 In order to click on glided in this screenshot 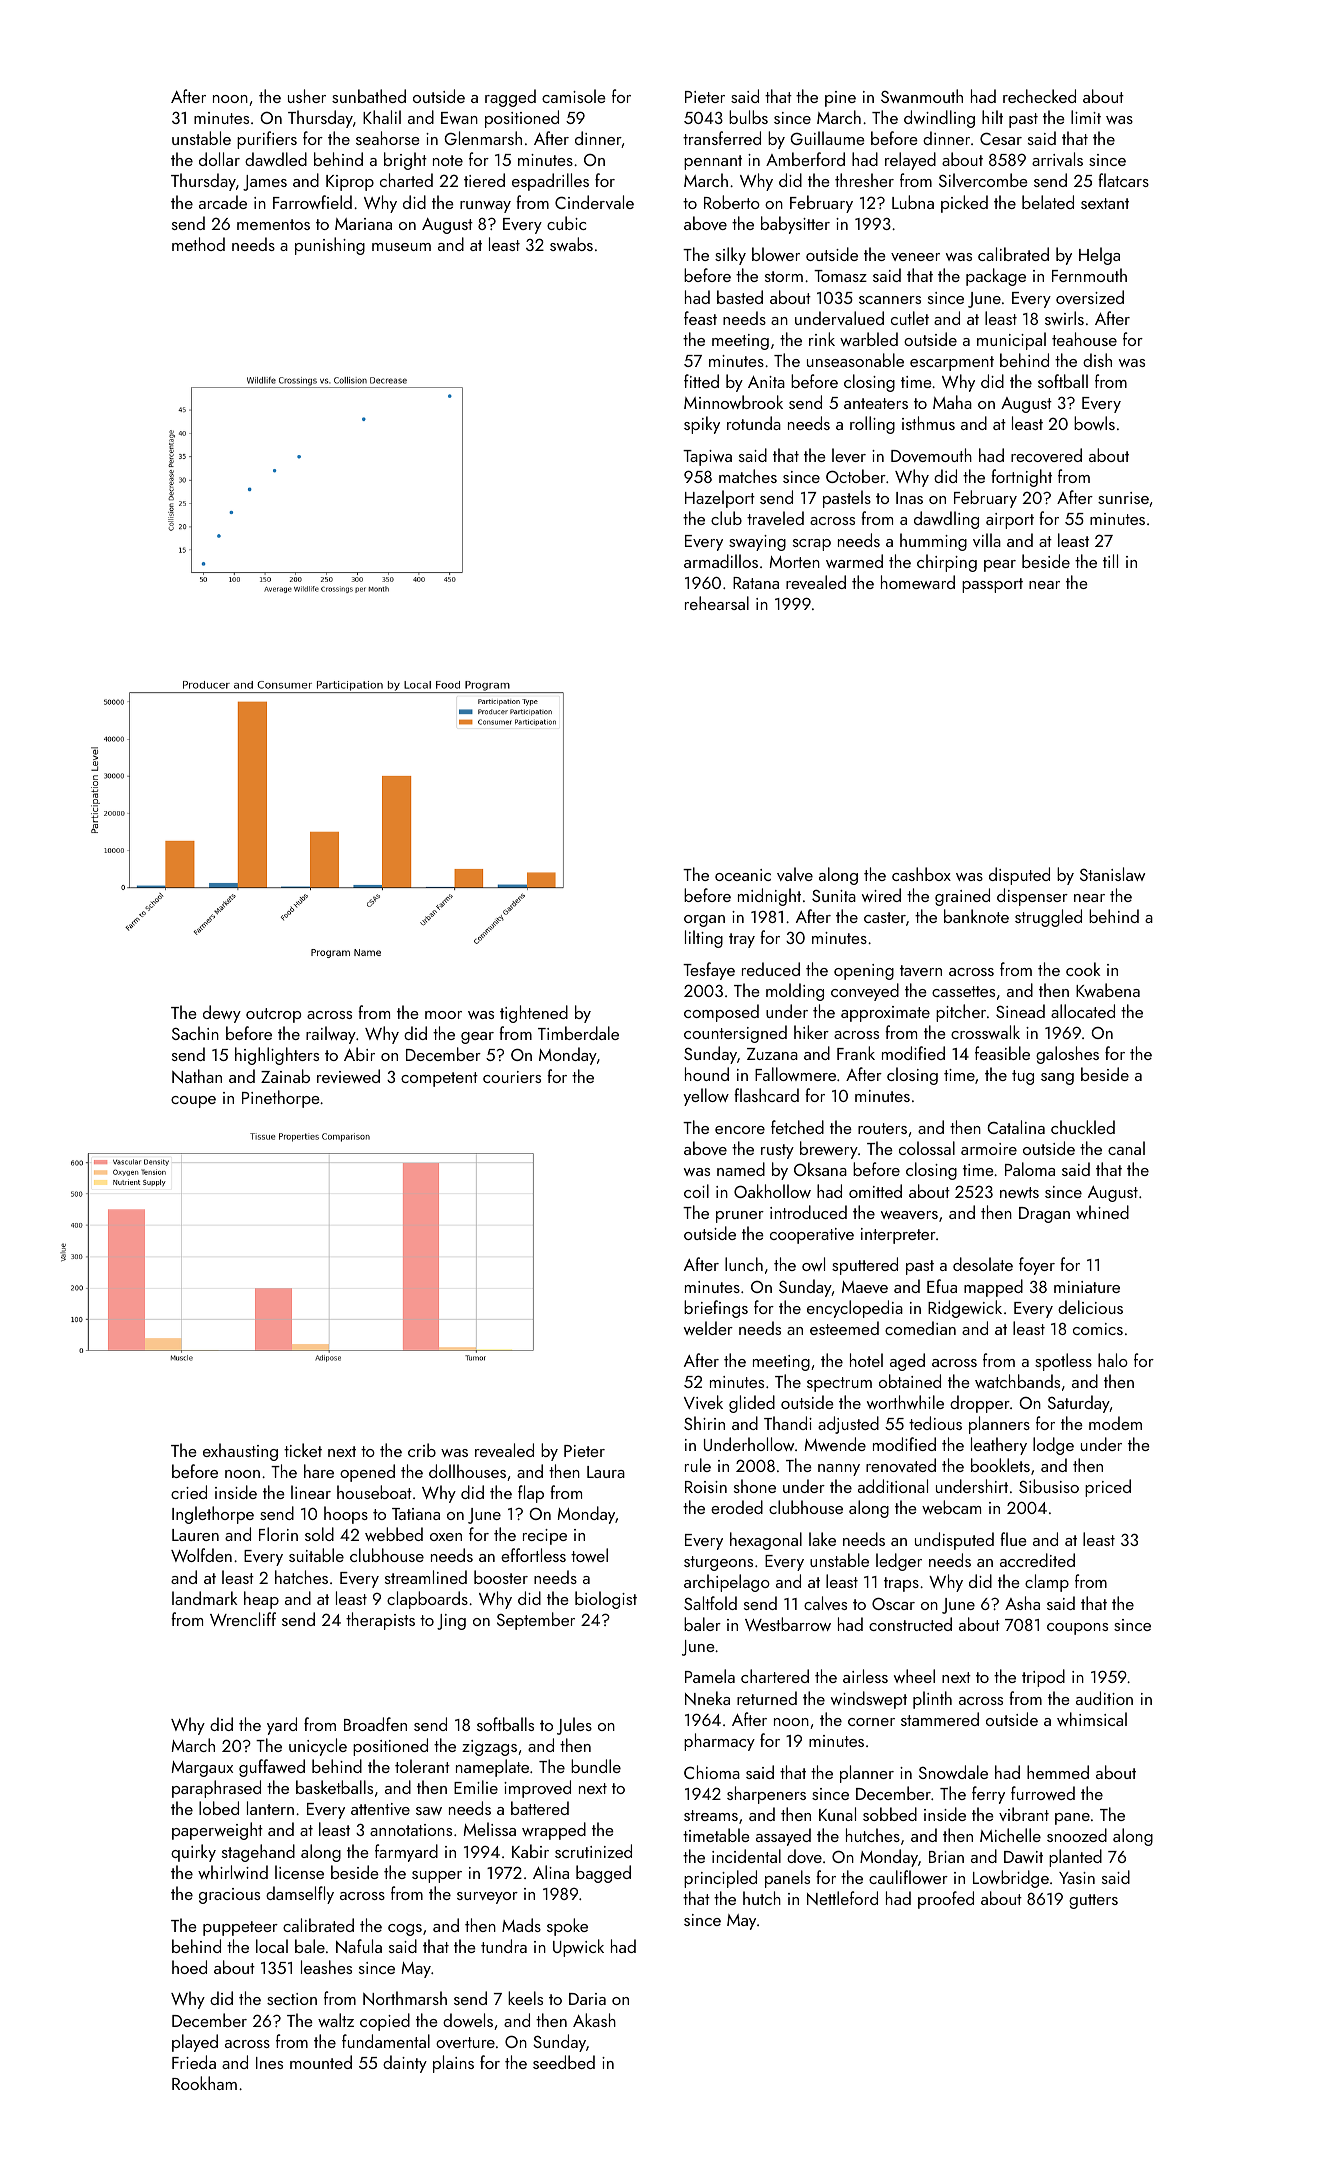, I will do `click(752, 1404)`.
